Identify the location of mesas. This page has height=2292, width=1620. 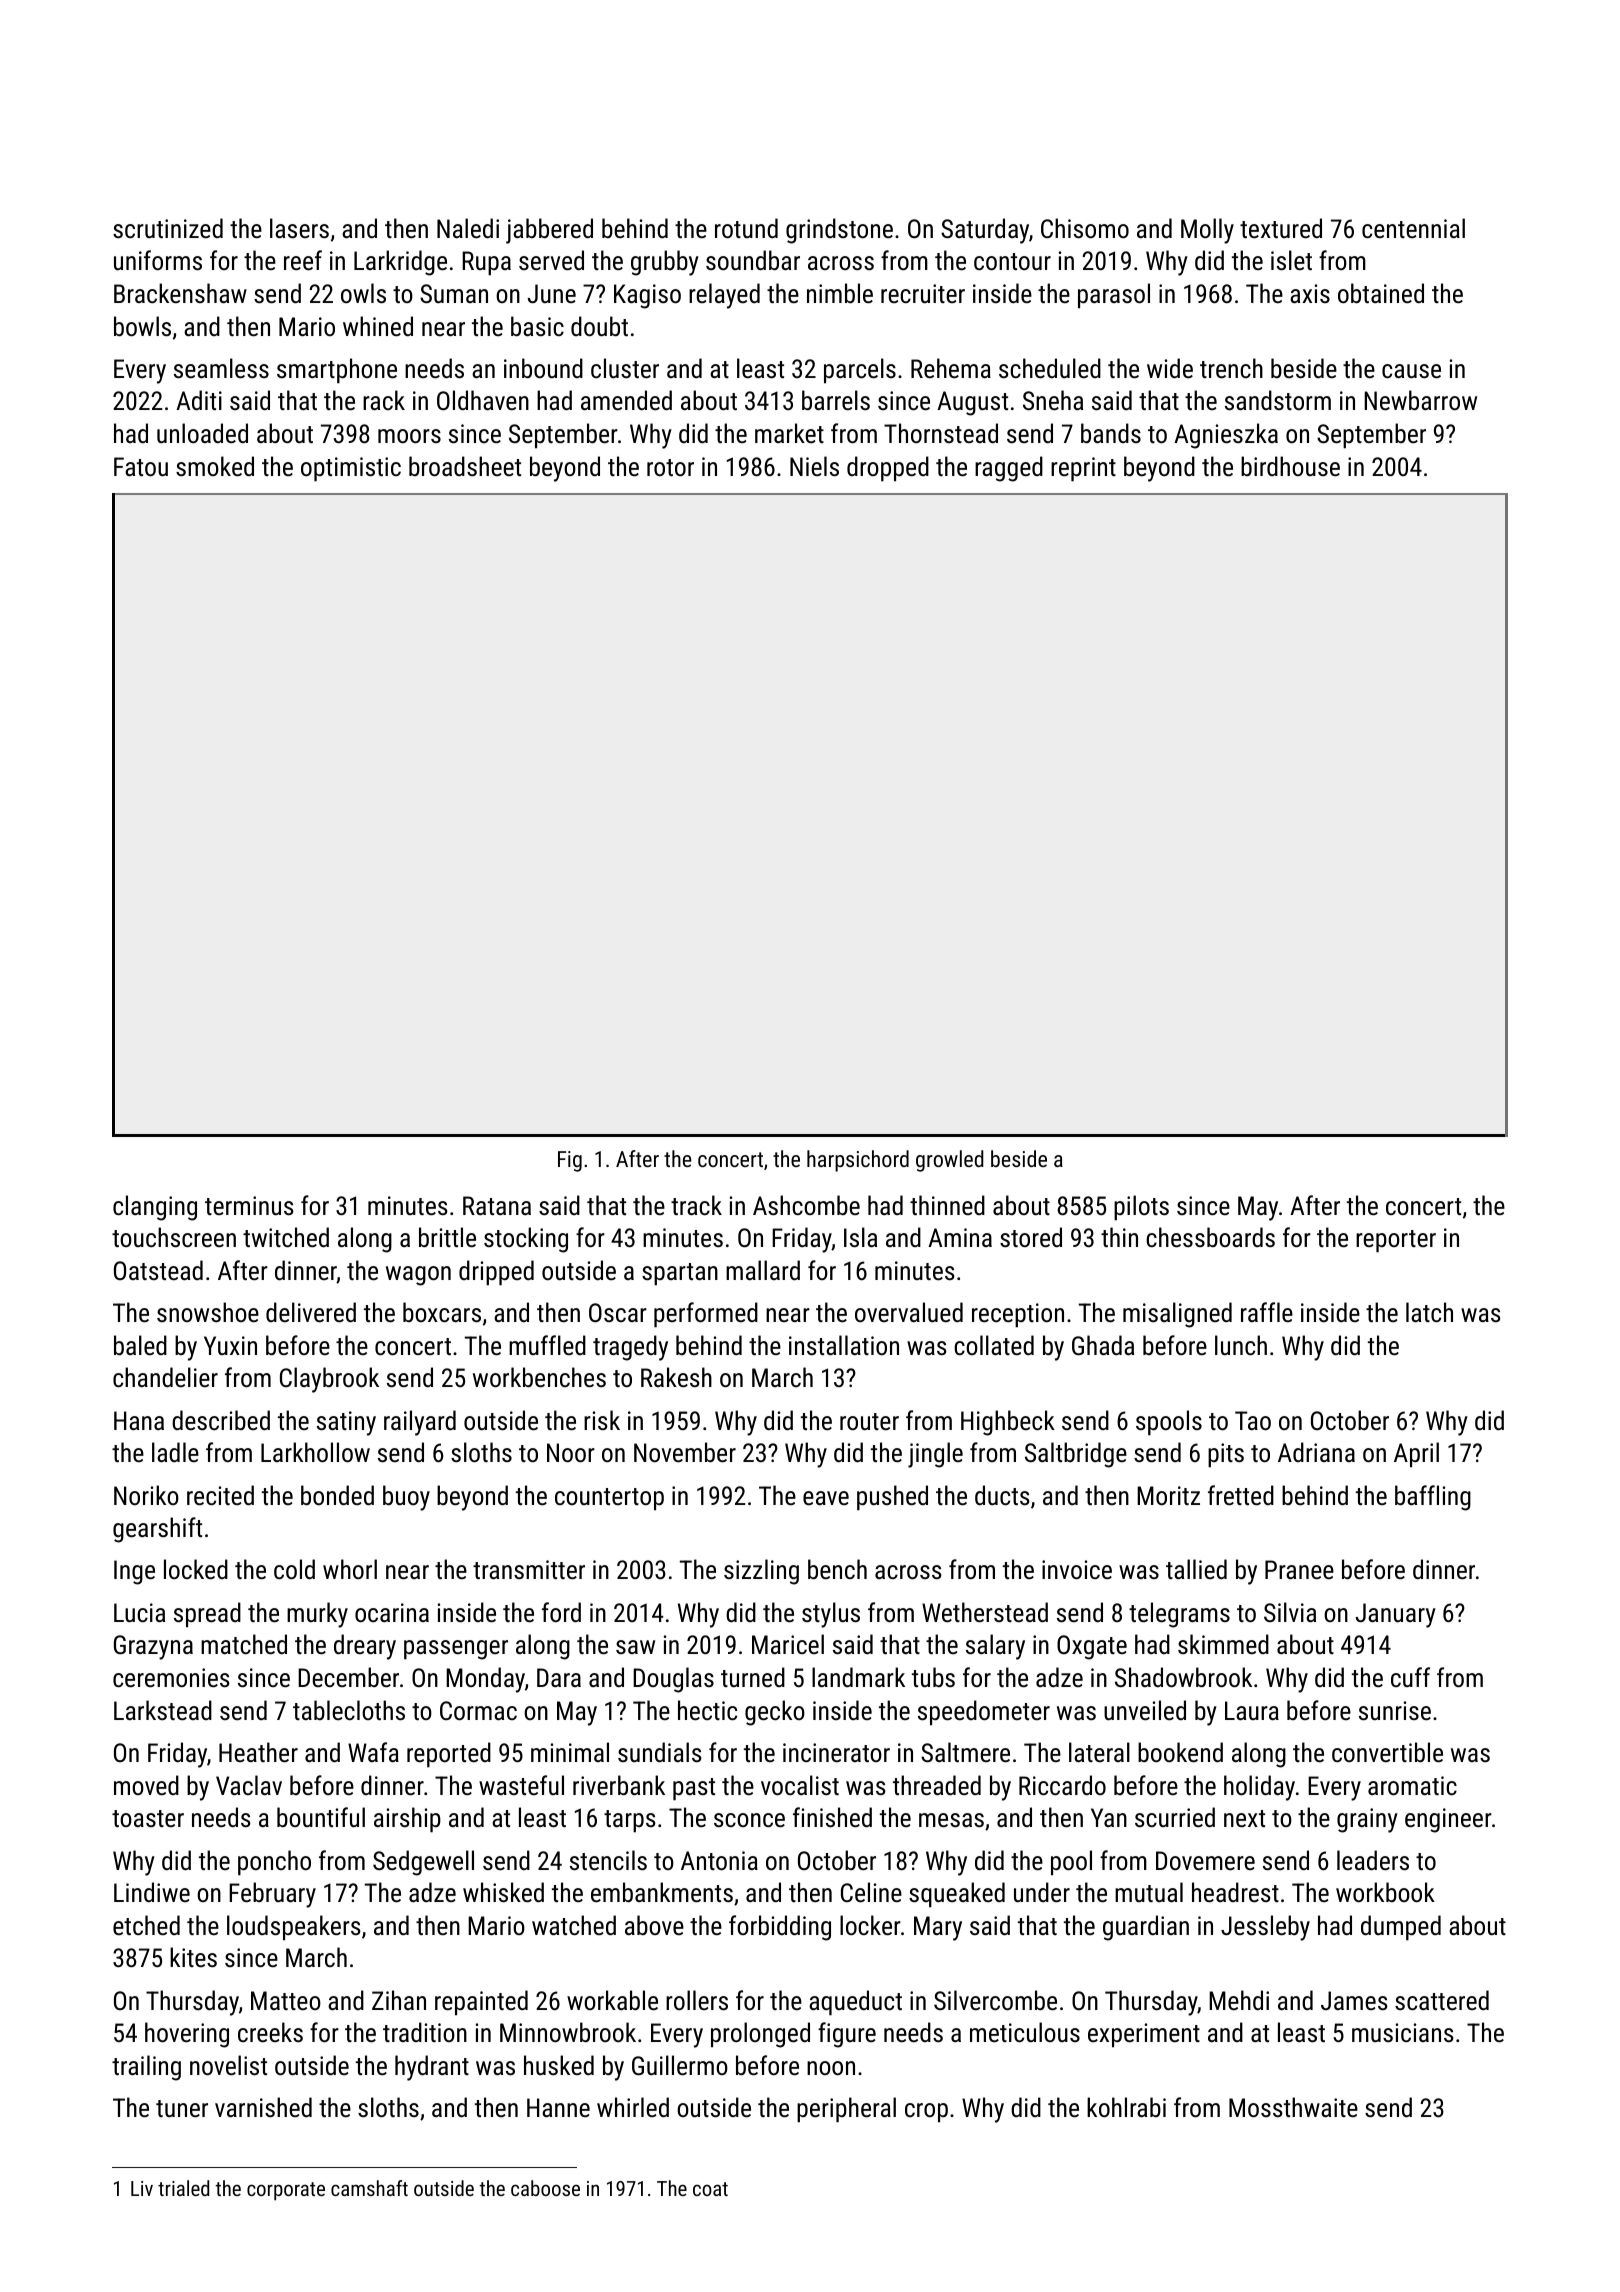
(951, 1820).
